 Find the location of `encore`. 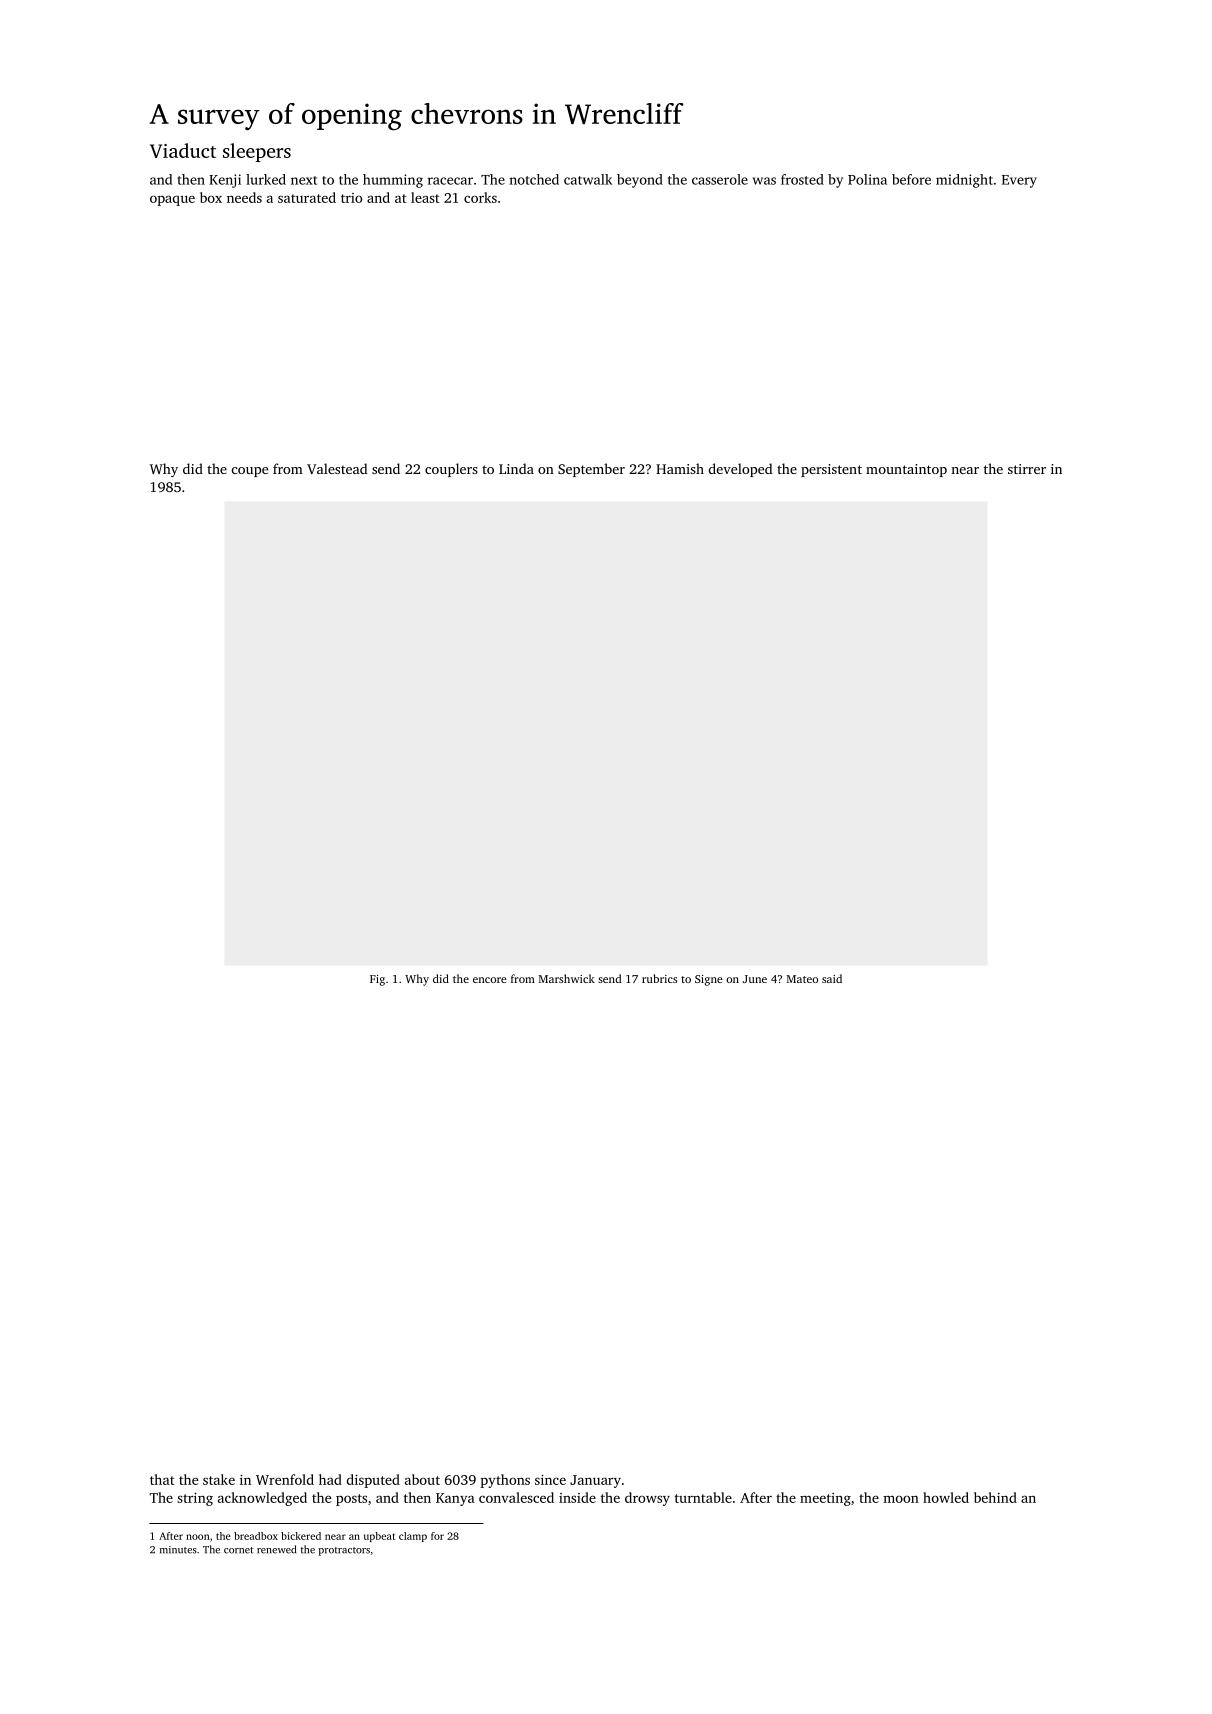

encore is located at coordinates (490, 980).
